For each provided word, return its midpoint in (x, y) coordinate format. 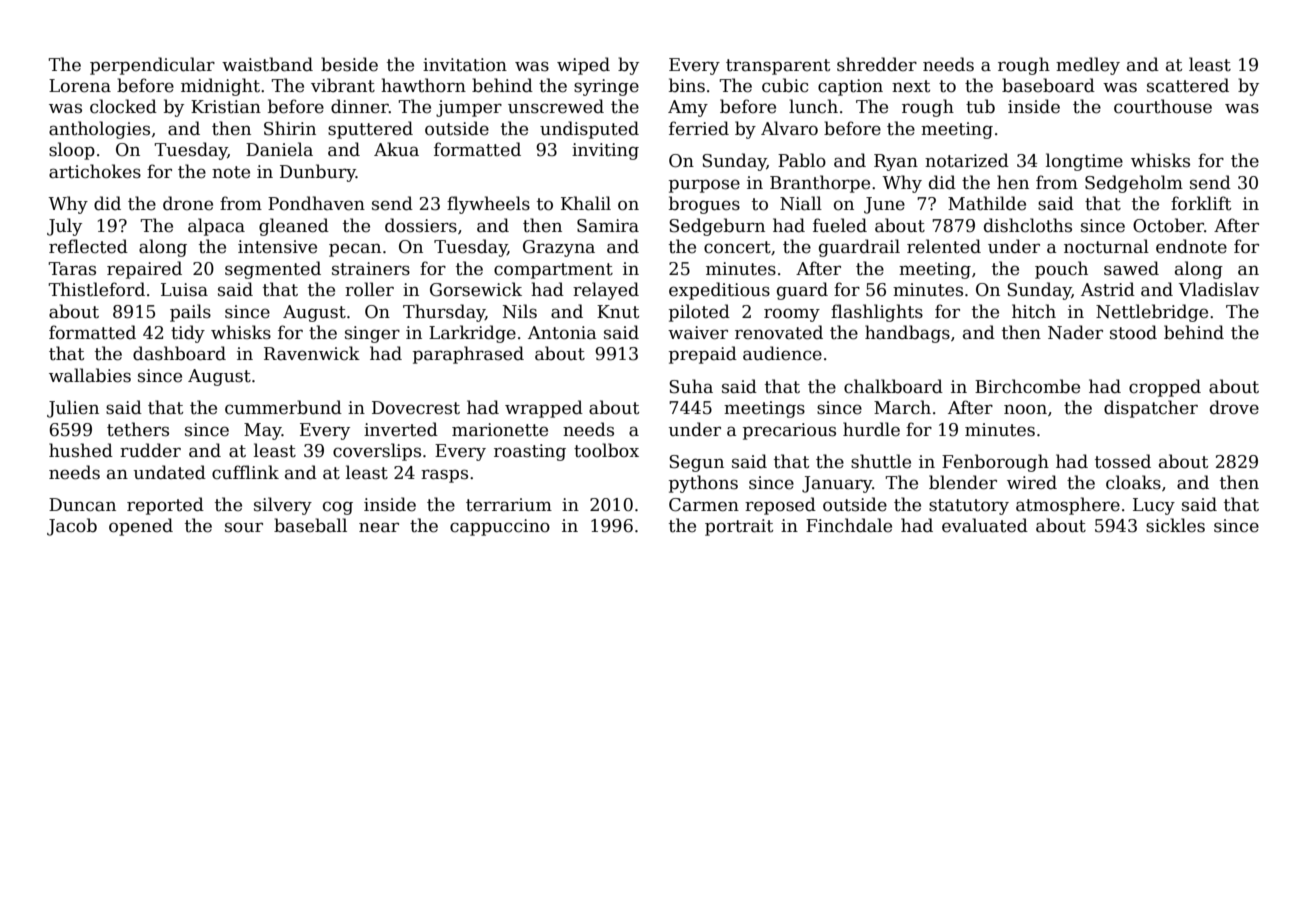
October (1168, 225)
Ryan (896, 162)
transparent (778, 67)
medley (1088, 66)
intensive (277, 247)
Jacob (72, 527)
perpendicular (152, 66)
